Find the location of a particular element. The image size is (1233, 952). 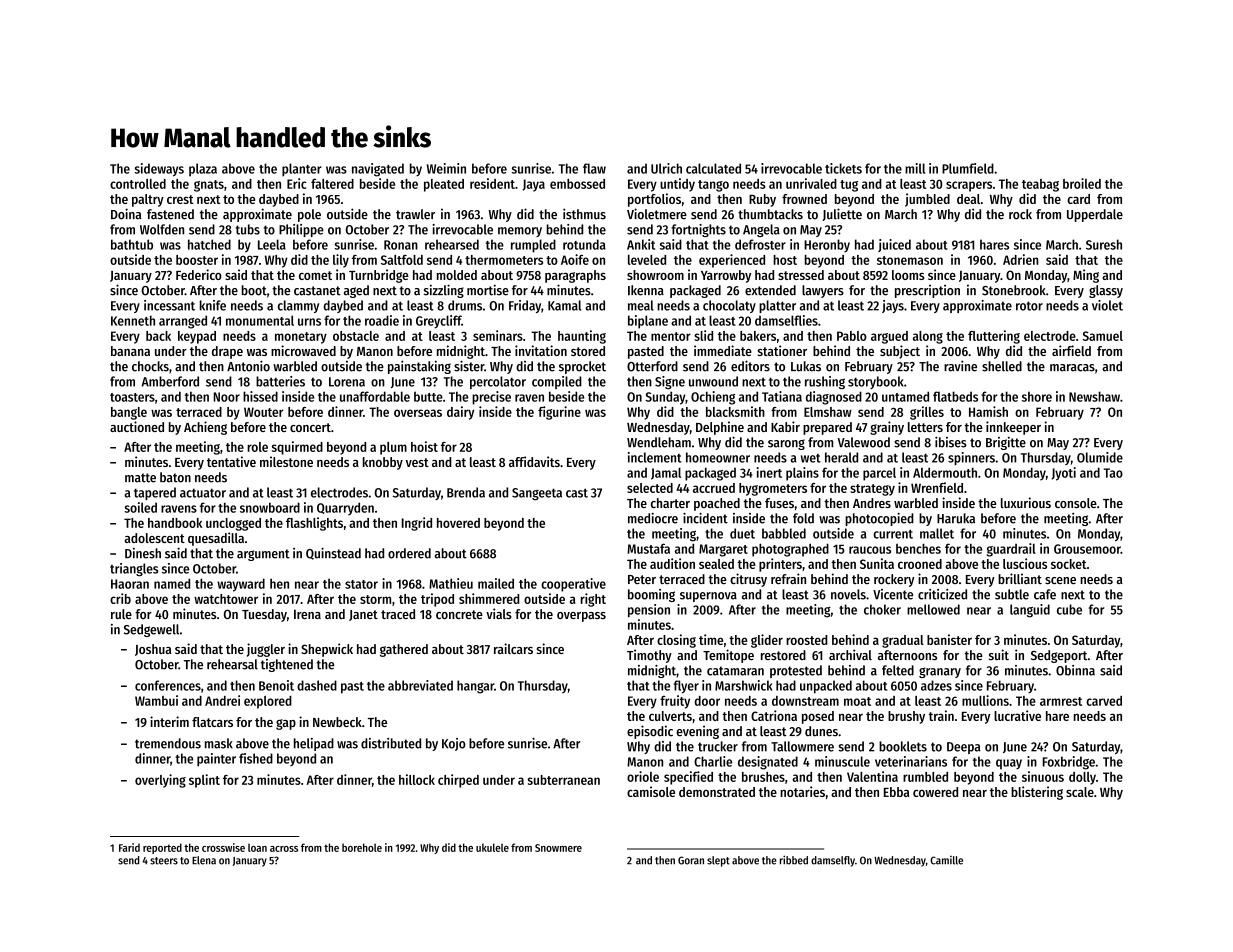

trawler is located at coordinates (415, 214).
